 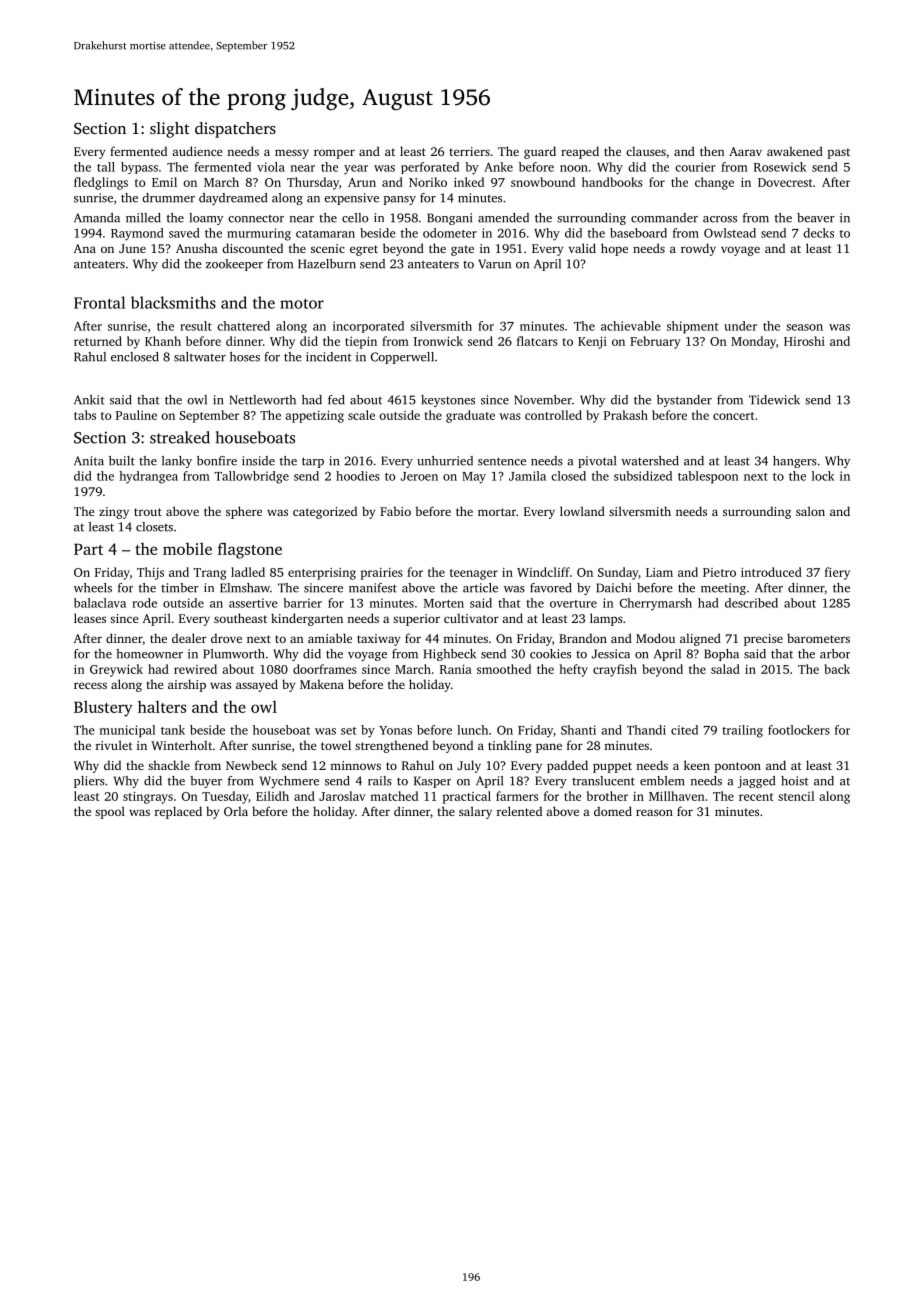 What do you see at coordinates (395, 511) in the image?
I see `Fabio` at bounding box center [395, 511].
